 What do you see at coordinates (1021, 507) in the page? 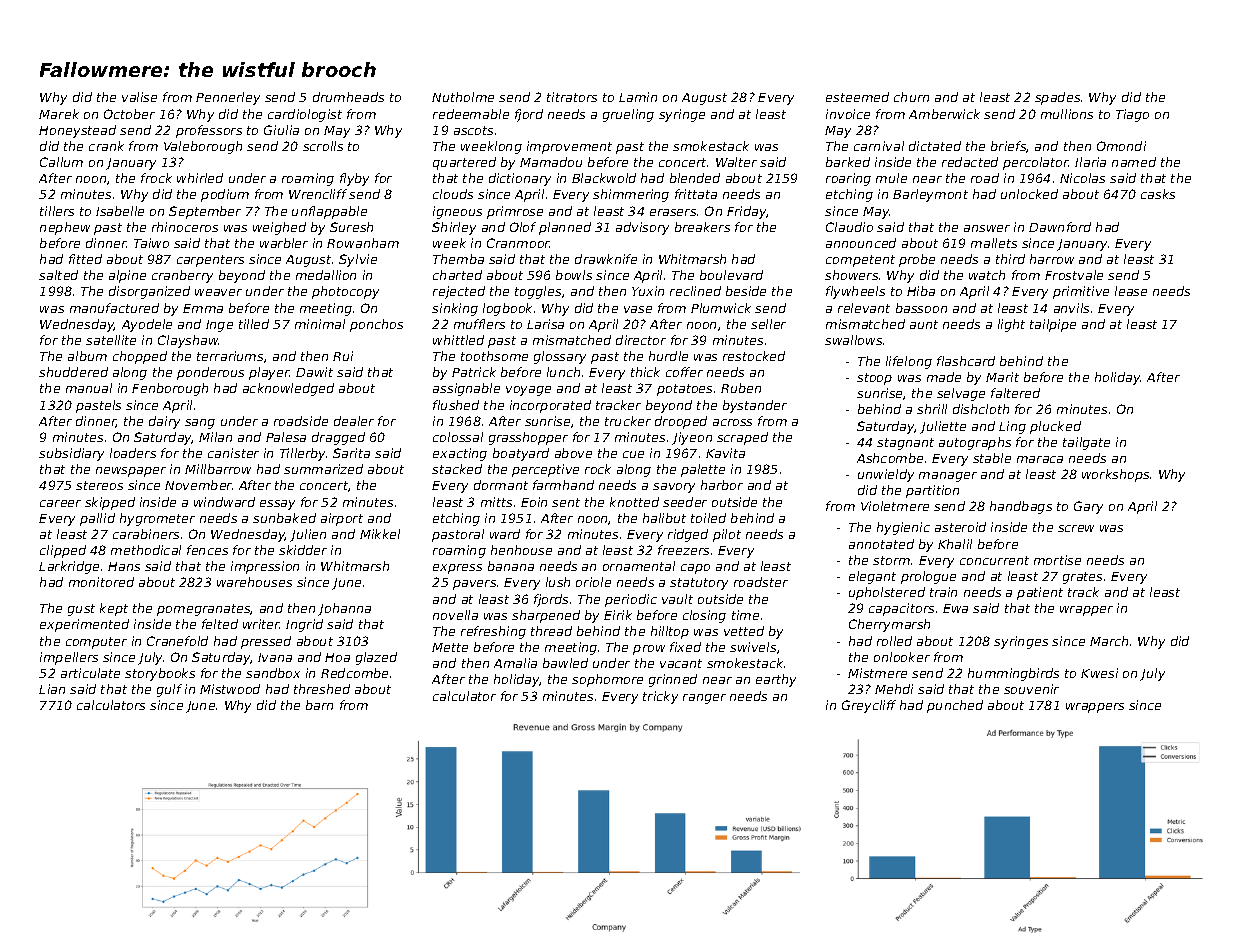
I see `handbags` at bounding box center [1021, 507].
